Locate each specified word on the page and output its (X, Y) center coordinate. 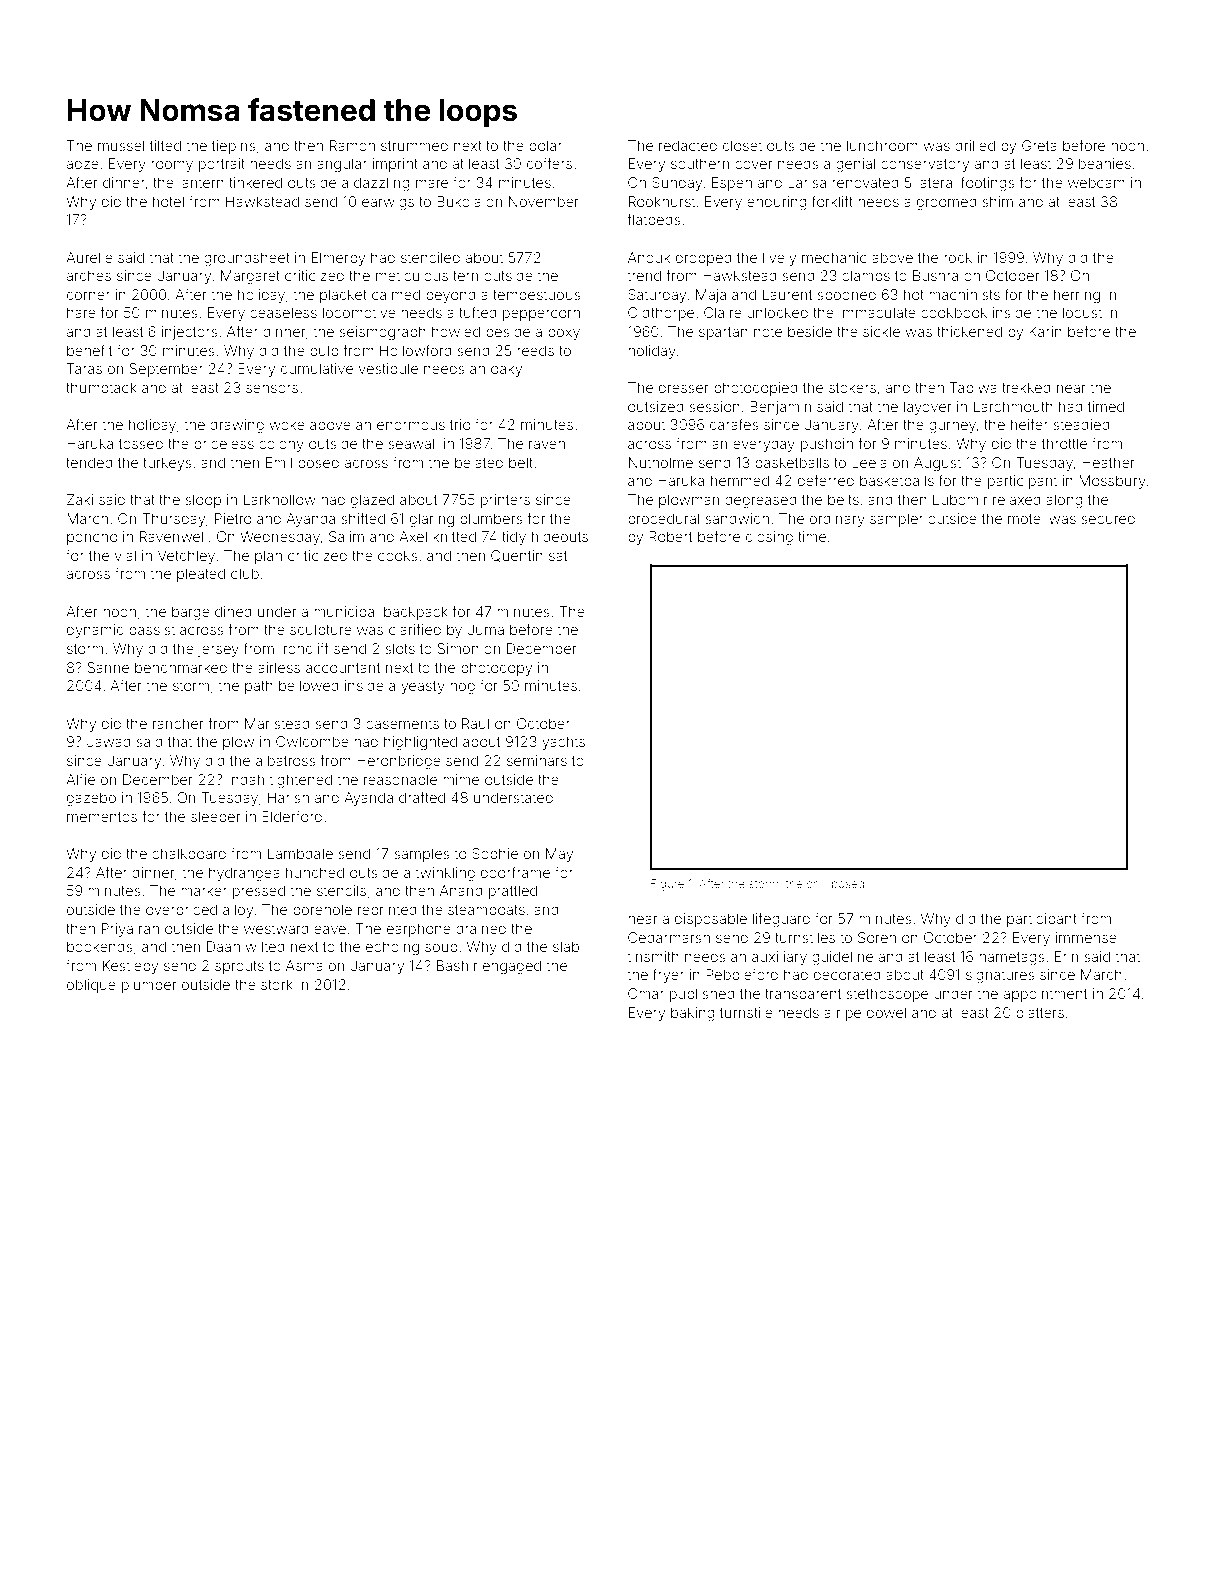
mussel (121, 145)
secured (1108, 518)
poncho (92, 538)
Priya (117, 930)
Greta (1039, 145)
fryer (668, 975)
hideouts (560, 536)
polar (545, 147)
